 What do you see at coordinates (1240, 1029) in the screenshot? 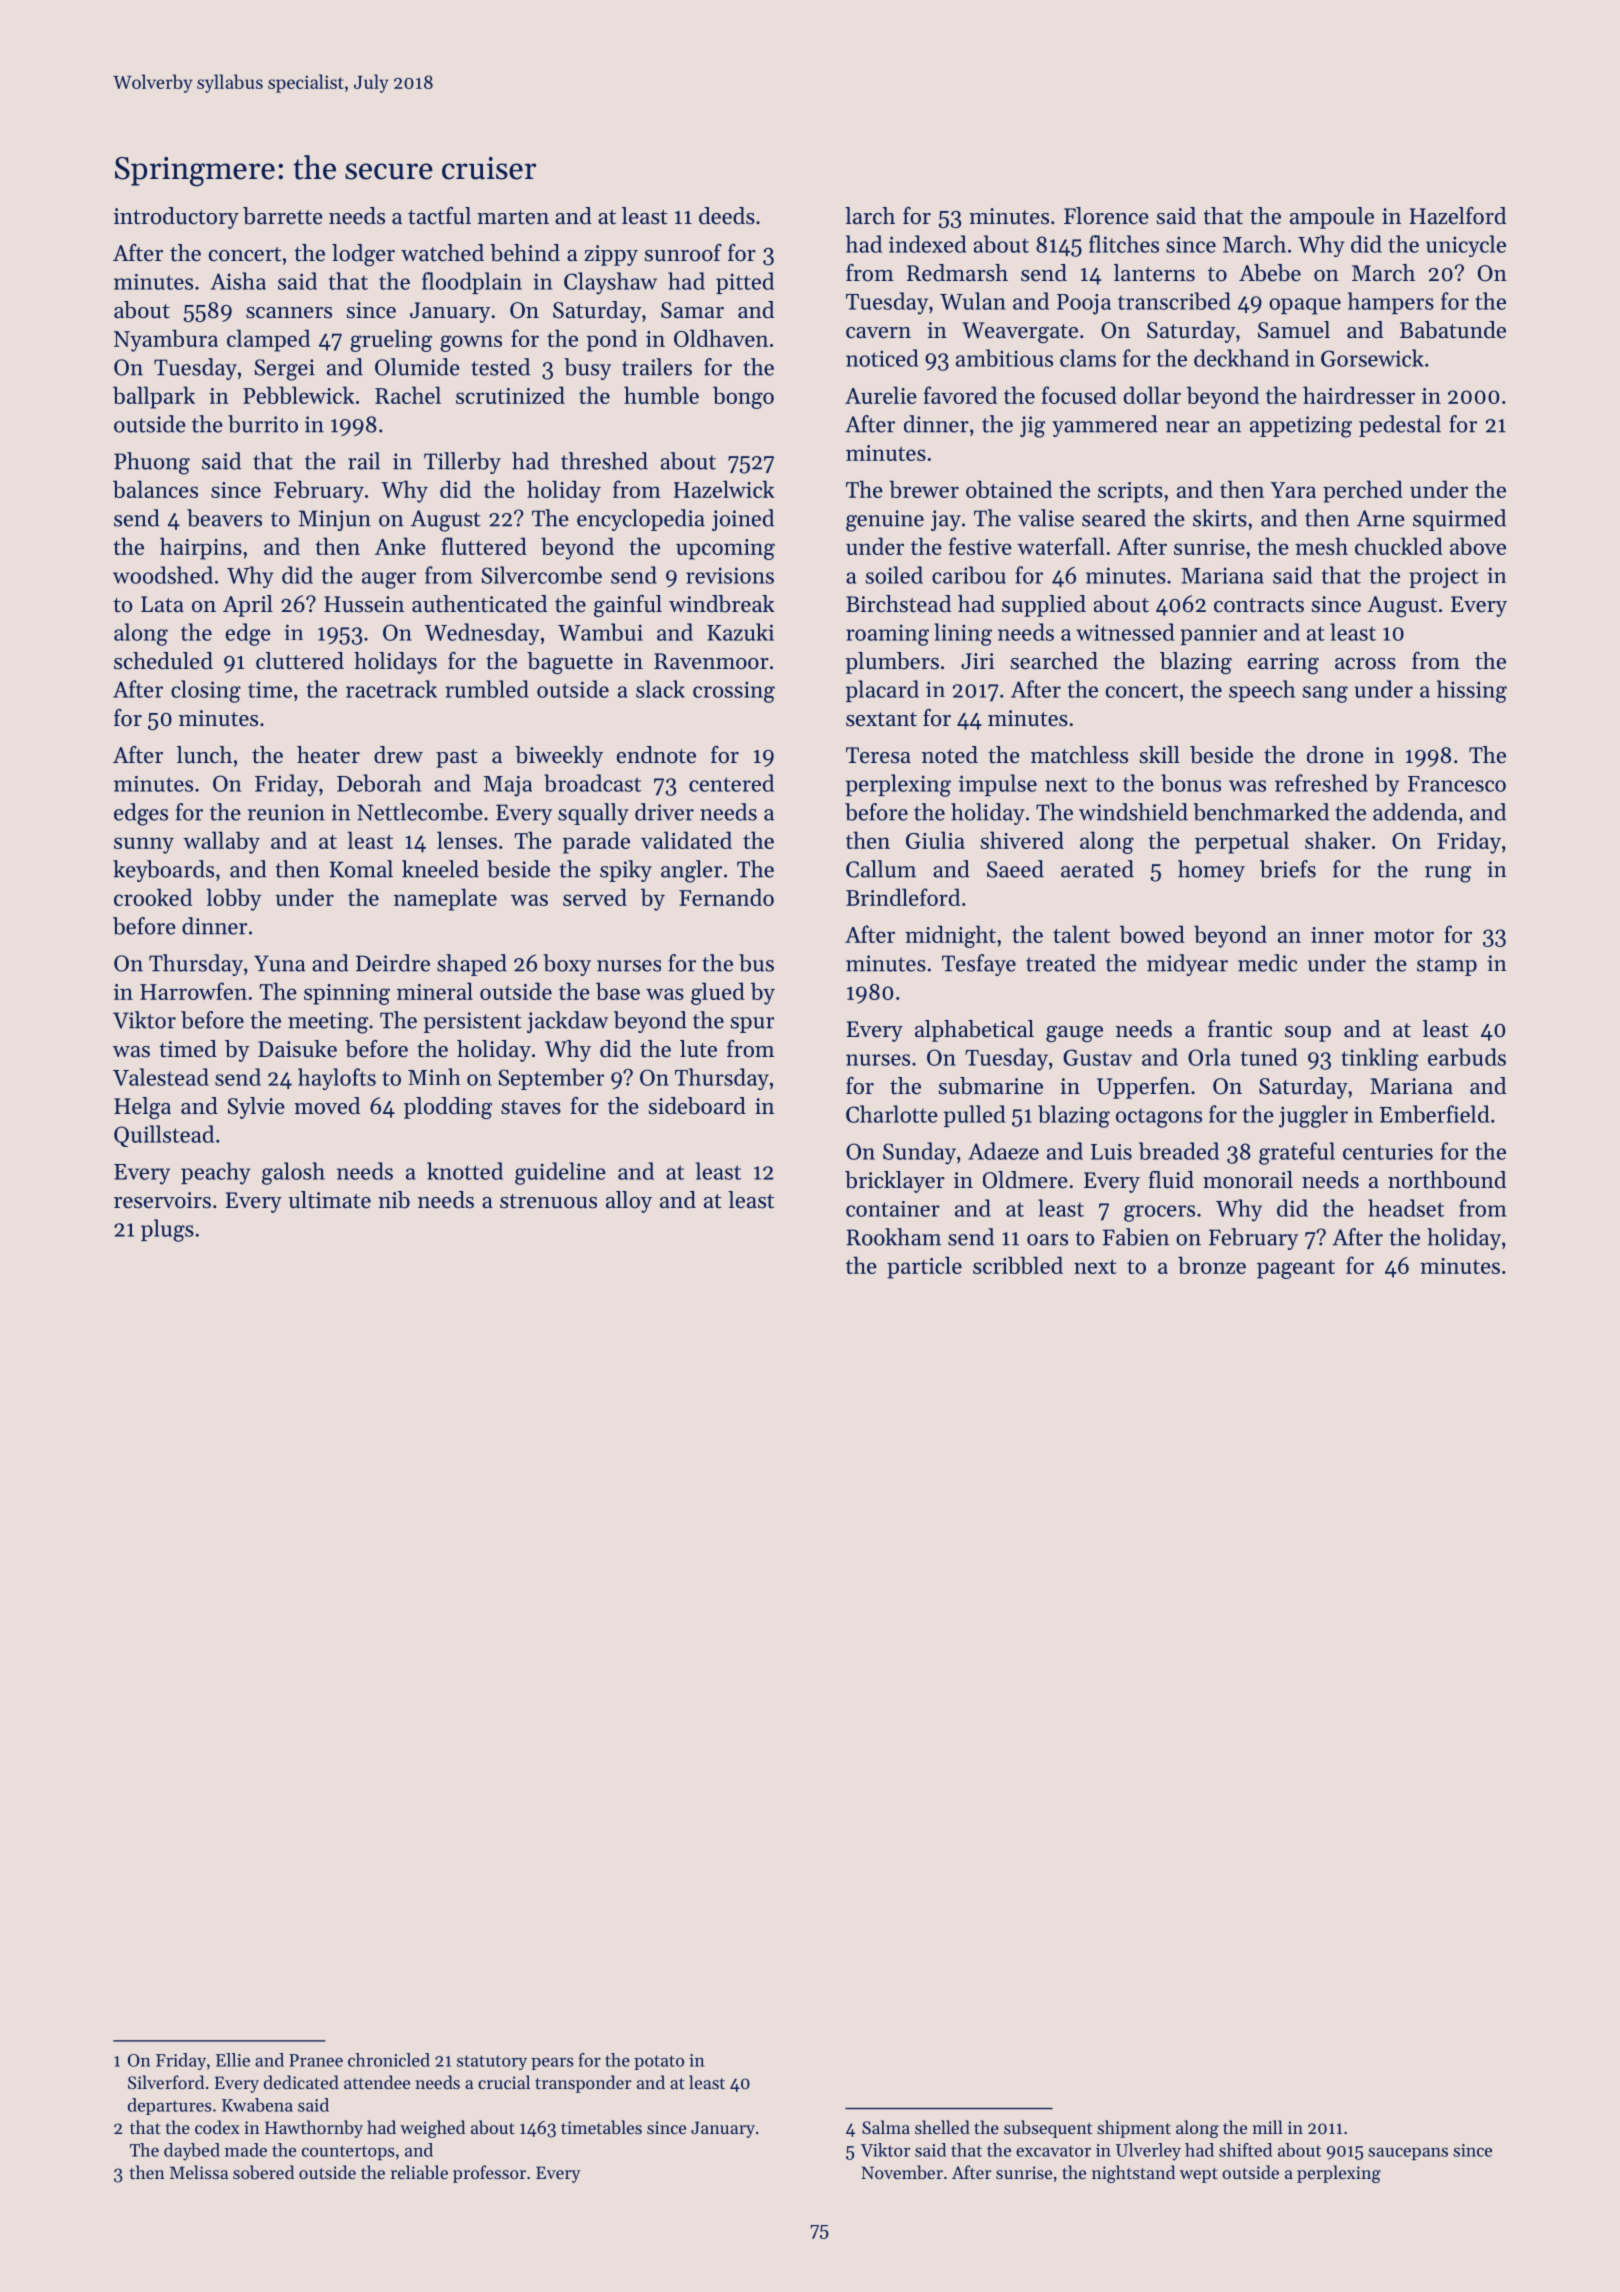
I see `frantic` at bounding box center [1240, 1029].
